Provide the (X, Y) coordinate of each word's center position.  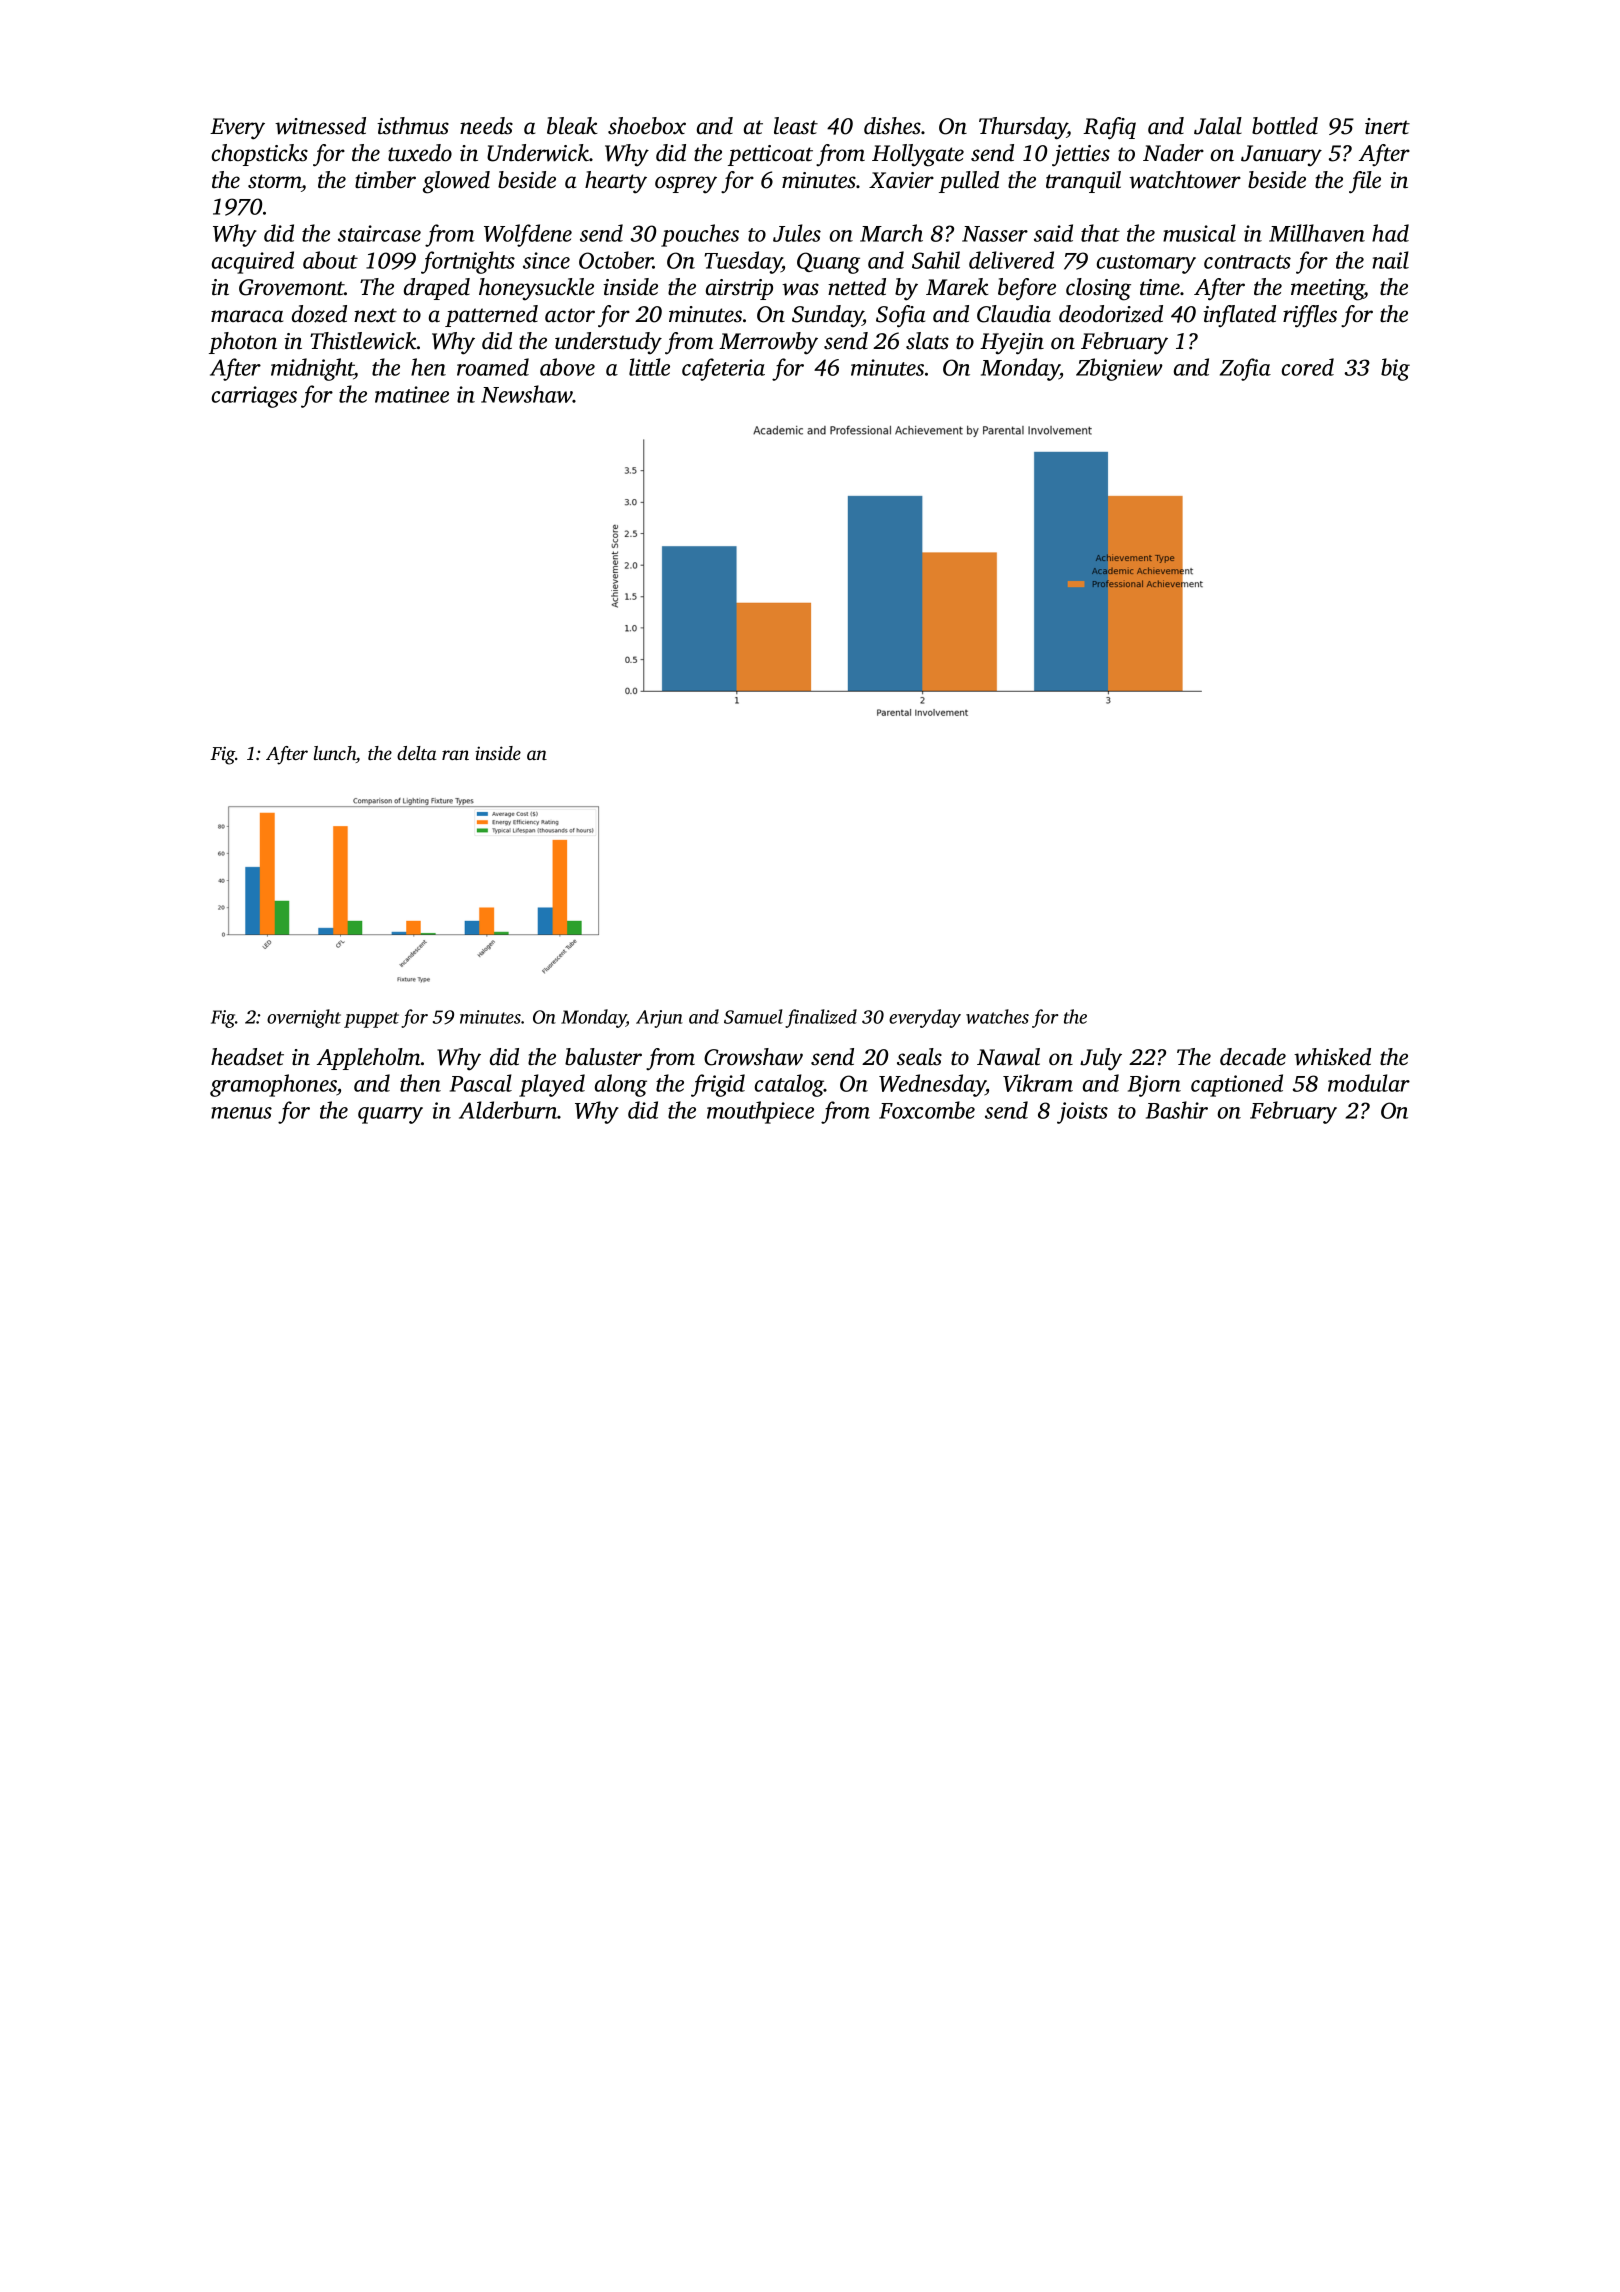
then (420, 1083)
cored (1308, 367)
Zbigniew (1119, 369)
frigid (718, 1085)
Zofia (1245, 369)
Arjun (659, 1019)
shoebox (647, 126)
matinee (412, 394)
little (649, 367)
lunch (335, 753)
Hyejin (1012, 344)
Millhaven (1317, 233)
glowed (456, 182)
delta (417, 753)
